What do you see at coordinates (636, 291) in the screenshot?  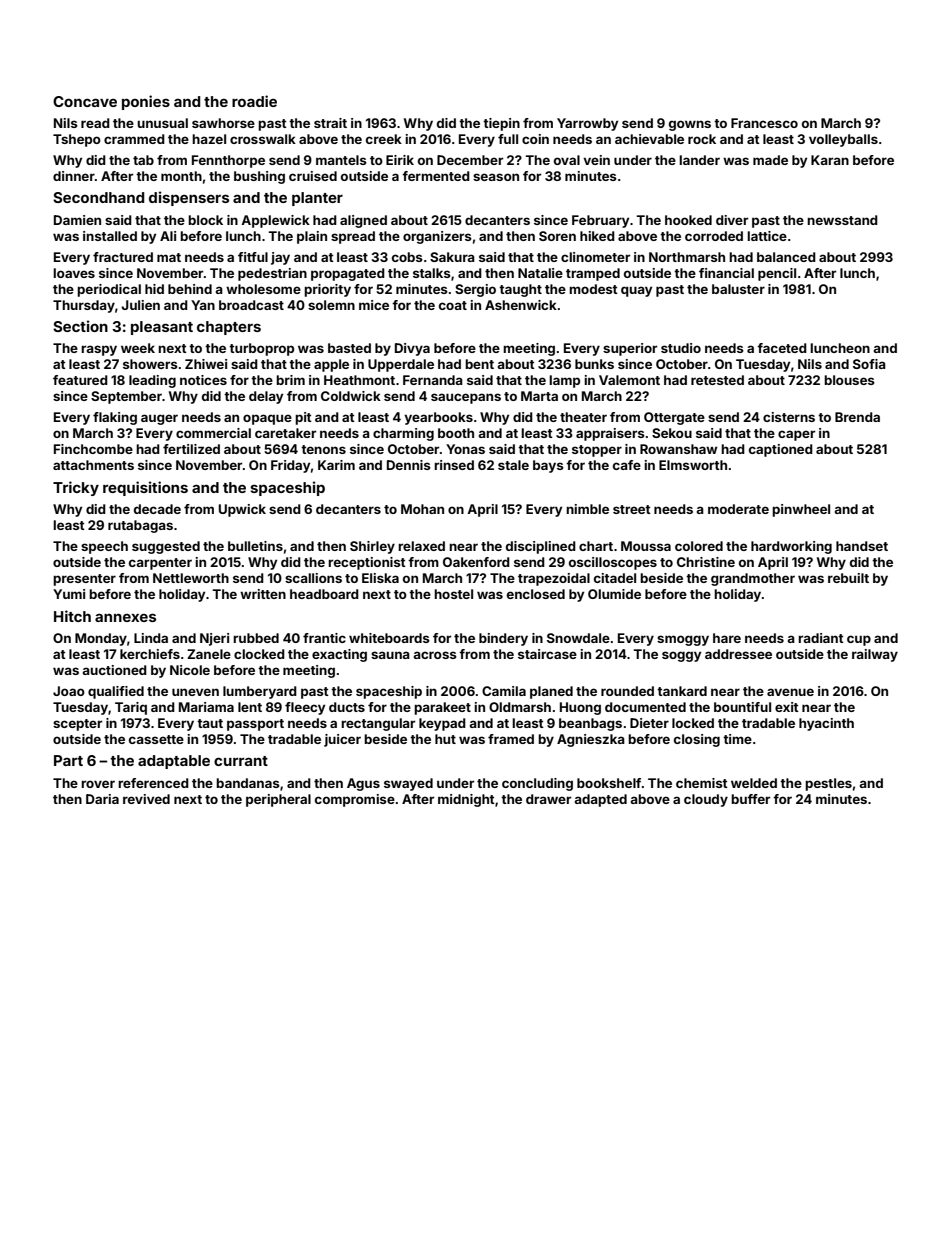 I see `quay` at bounding box center [636, 291].
